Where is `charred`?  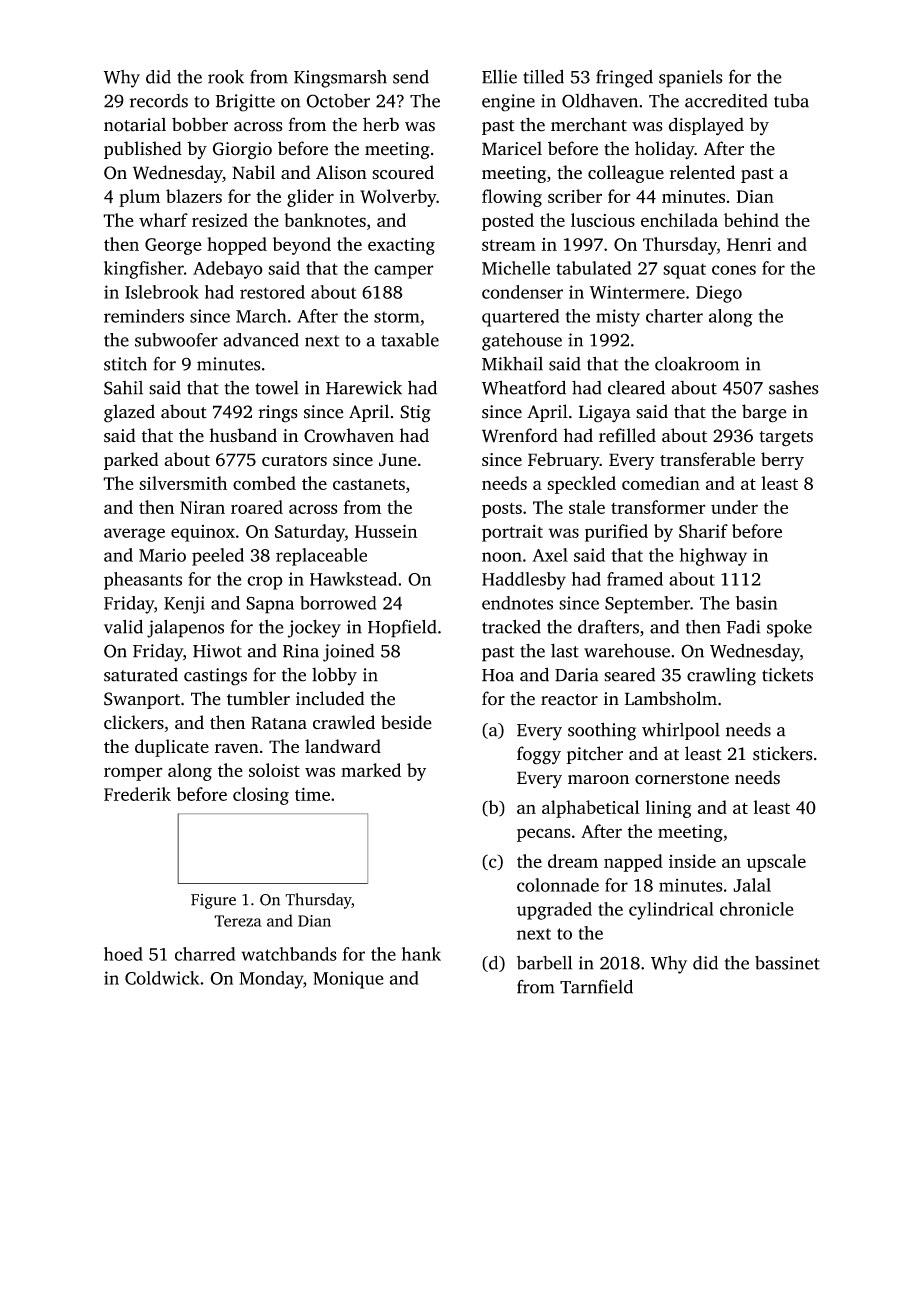
charred is located at coordinates (205, 954).
